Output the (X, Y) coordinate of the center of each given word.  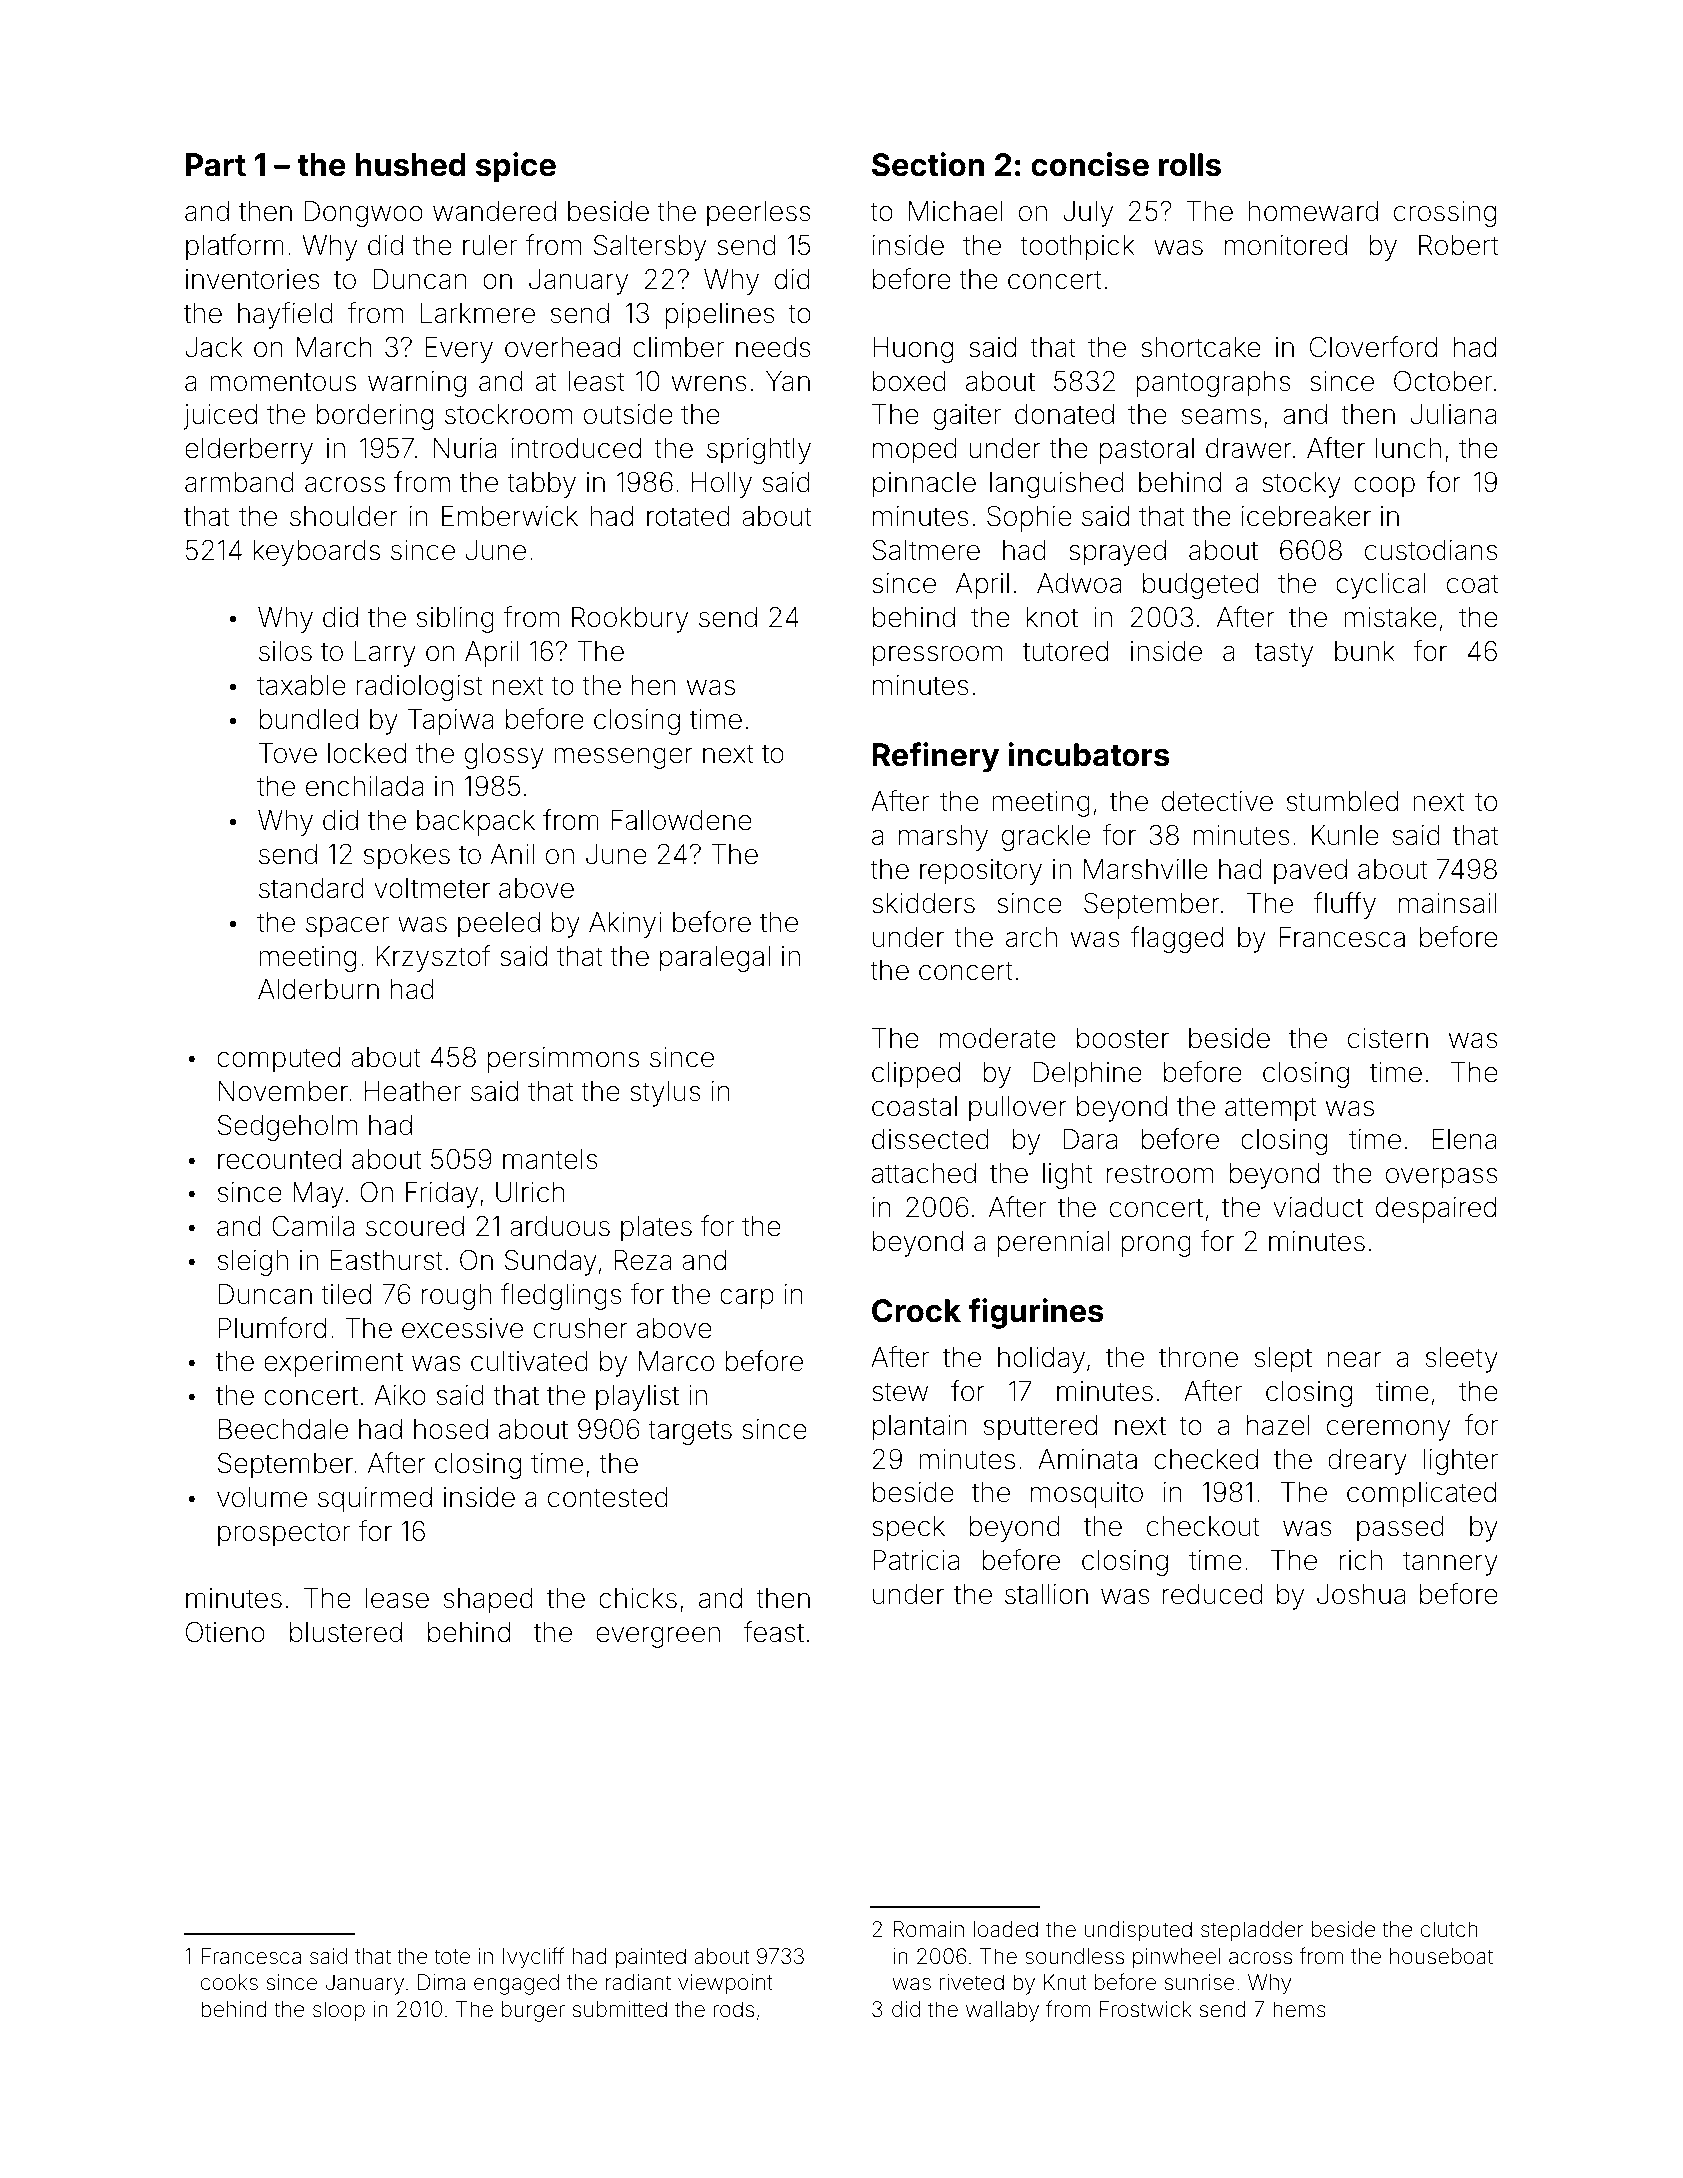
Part (216, 165)
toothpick (1077, 248)
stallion (1046, 1594)
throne (1198, 1357)
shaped (488, 1601)
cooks (229, 1982)
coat (1472, 584)
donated (1064, 414)
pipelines (720, 316)
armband (239, 482)
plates (656, 1229)
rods (733, 2009)
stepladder (1252, 1931)
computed (278, 1060)
